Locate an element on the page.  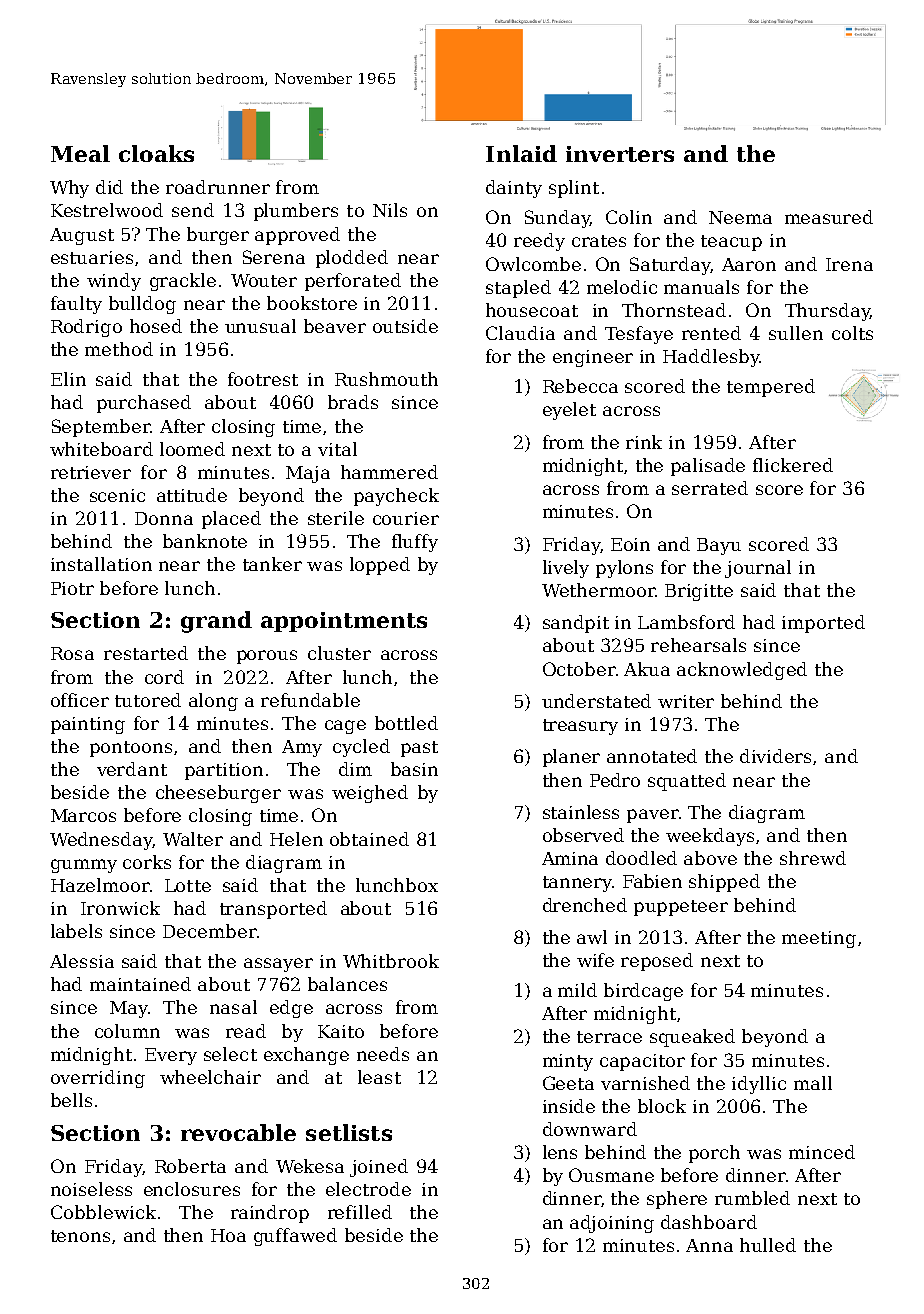
grand is located at coordinates (216, 622).
